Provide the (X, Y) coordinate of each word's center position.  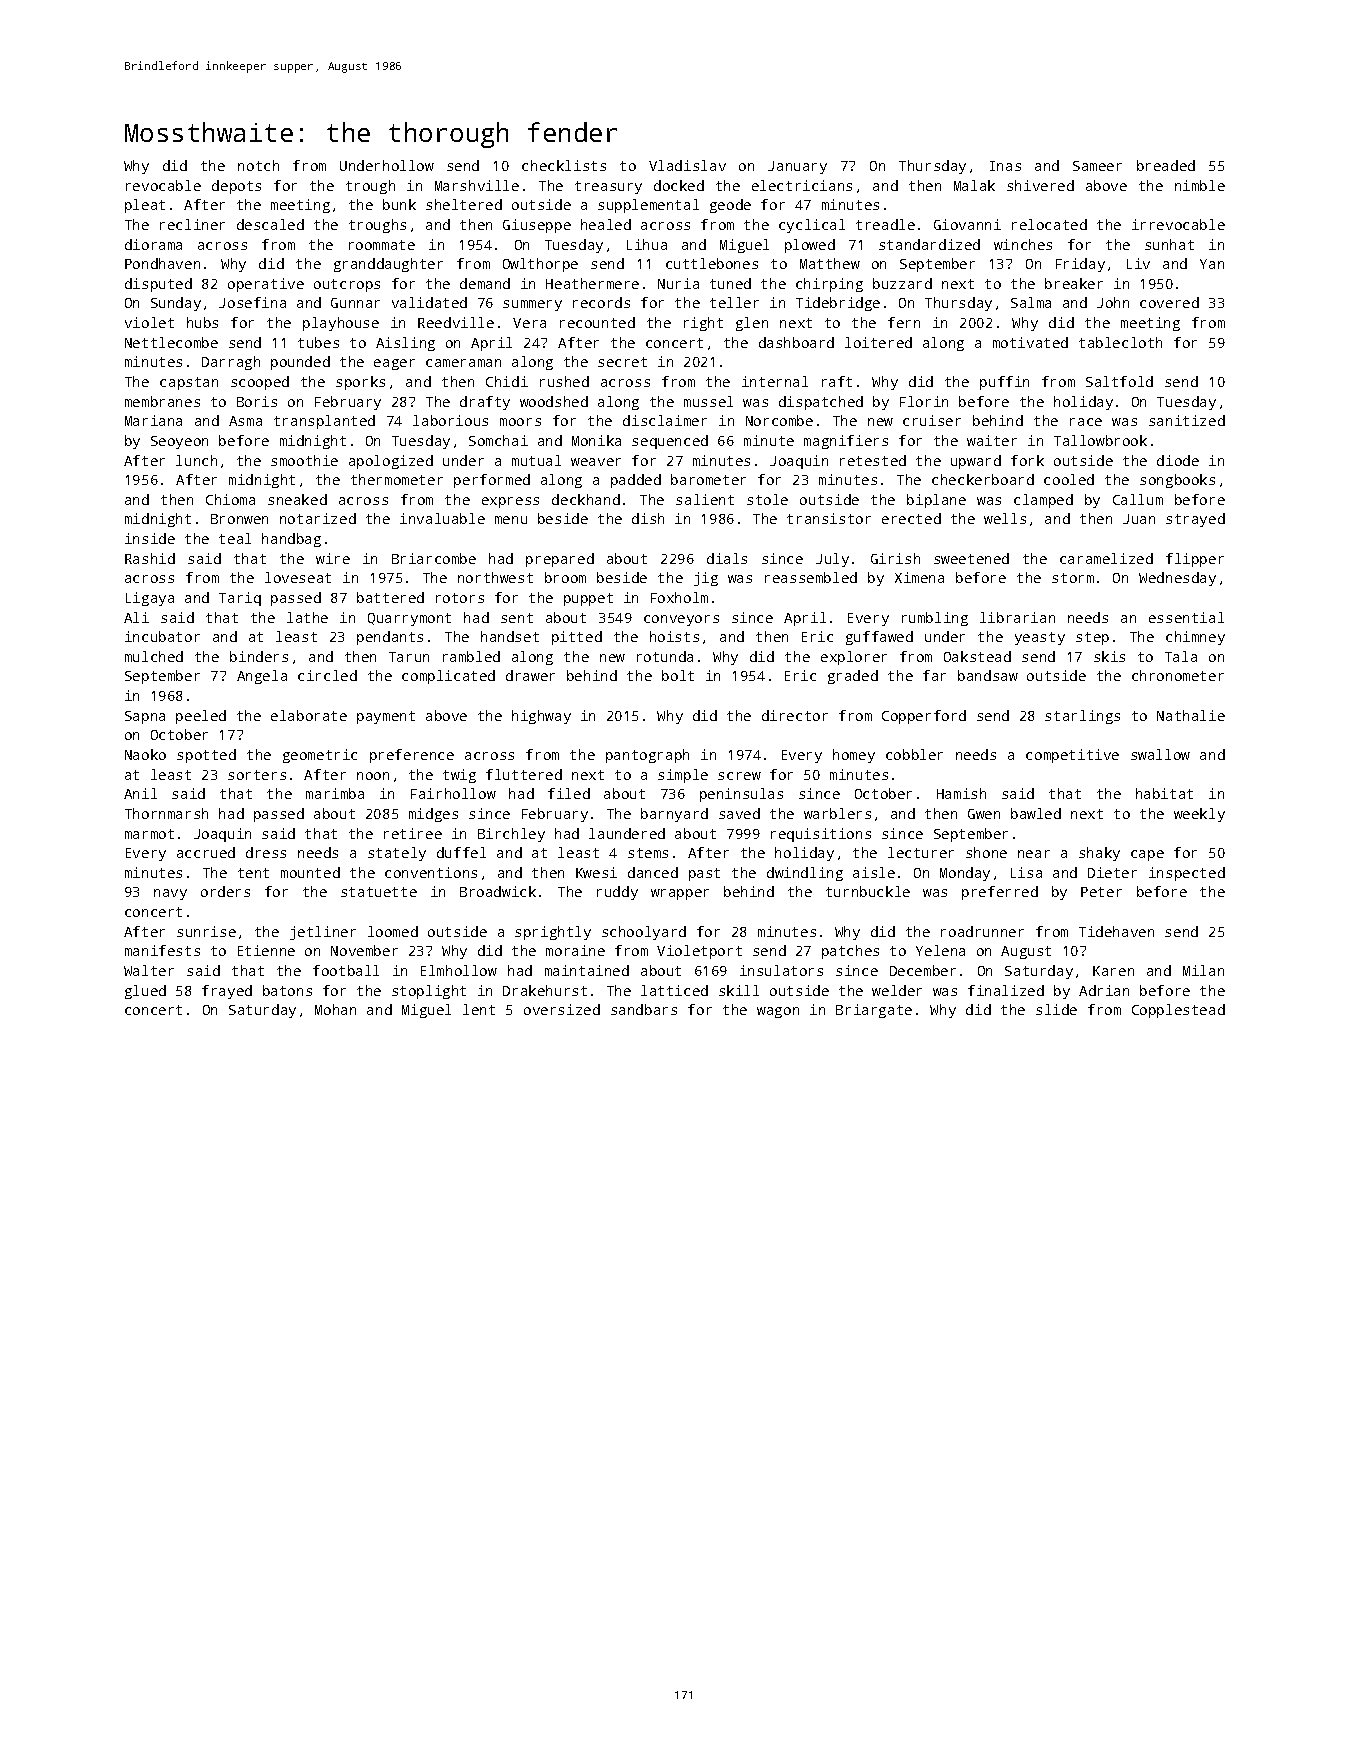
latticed (674, 990)
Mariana (153, 420)
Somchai (498, 440)
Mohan (335, 1009)
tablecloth (1120, 342)
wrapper (680, 894)
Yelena (940, 950)
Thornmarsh (166, 813)
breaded (1166, 165)
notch (258, 165)
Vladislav (687, 165)
